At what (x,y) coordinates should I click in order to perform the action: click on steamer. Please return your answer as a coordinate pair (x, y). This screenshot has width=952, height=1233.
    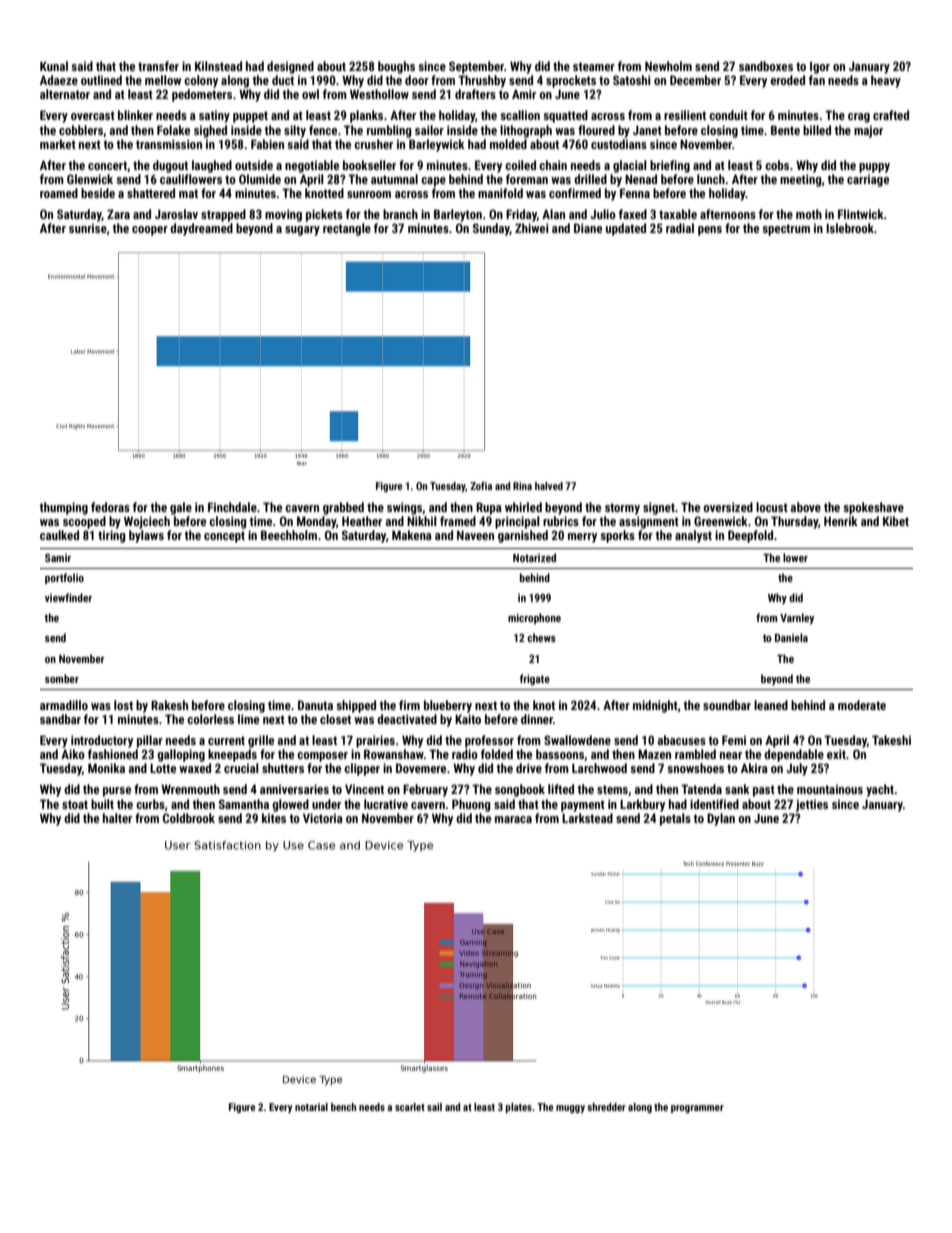
    Looking at the image, I should click on (594, 66).
